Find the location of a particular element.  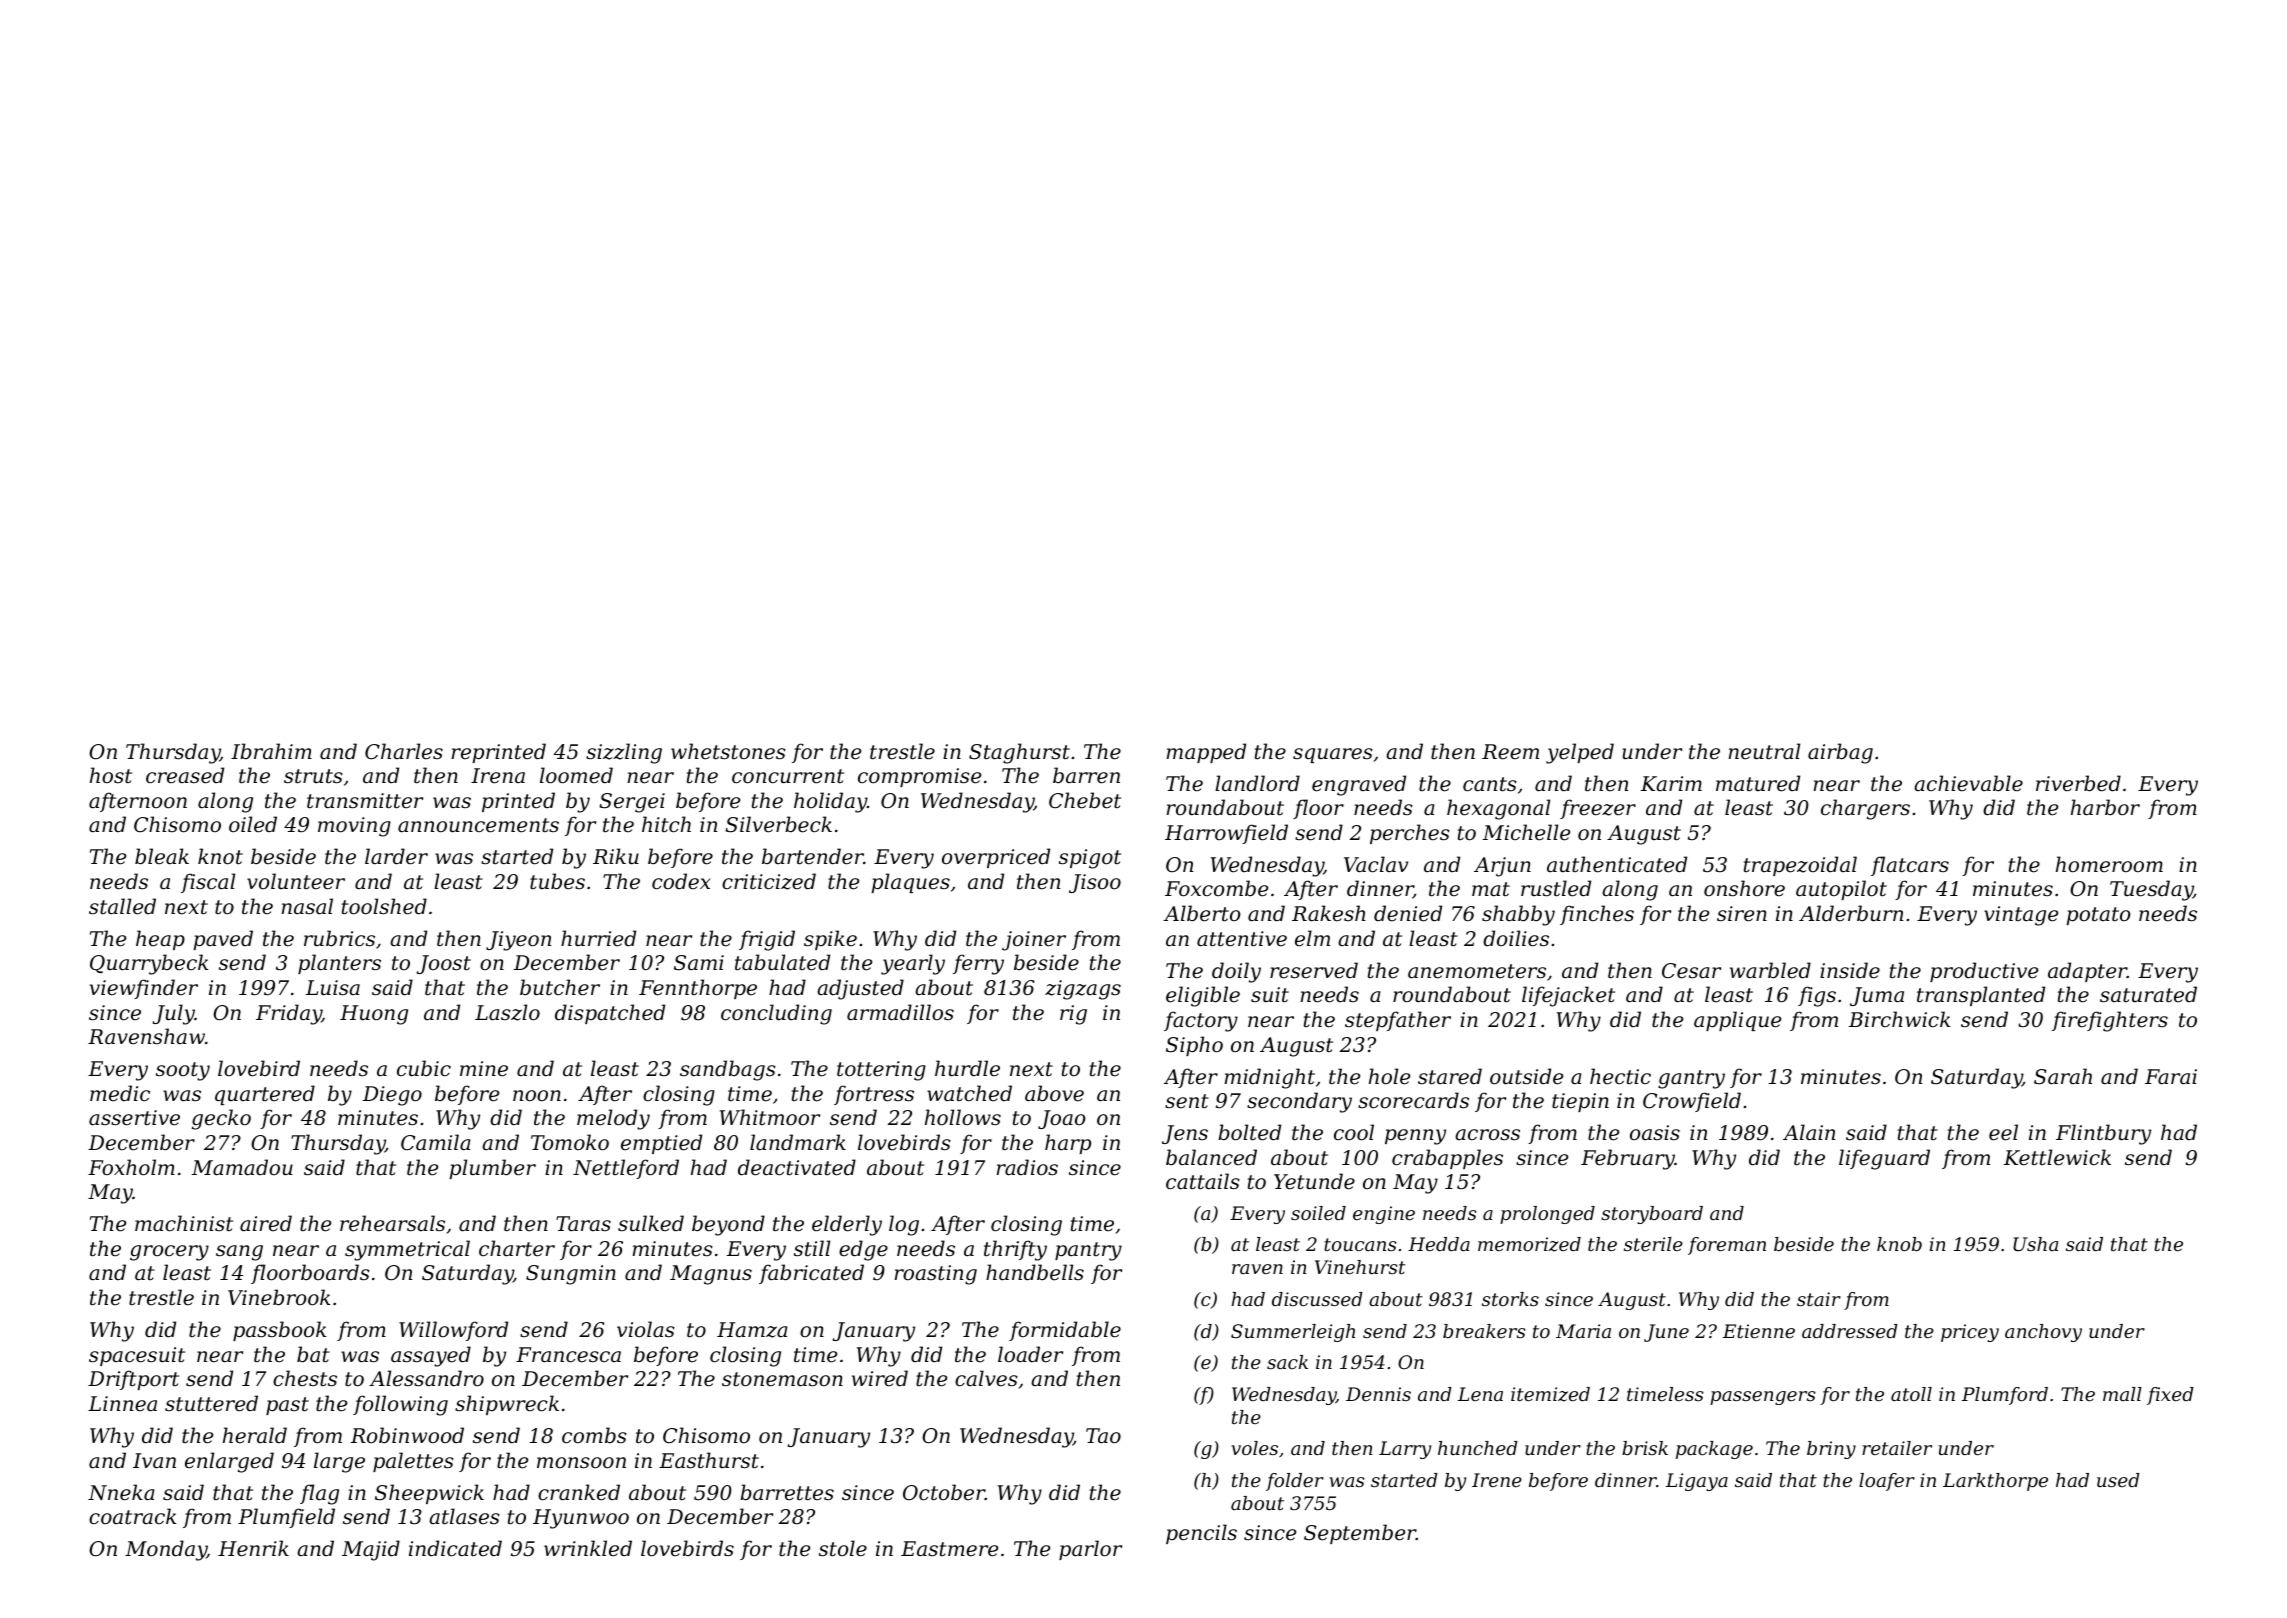

Flintbury is located at coordinates (2103, 1134).
